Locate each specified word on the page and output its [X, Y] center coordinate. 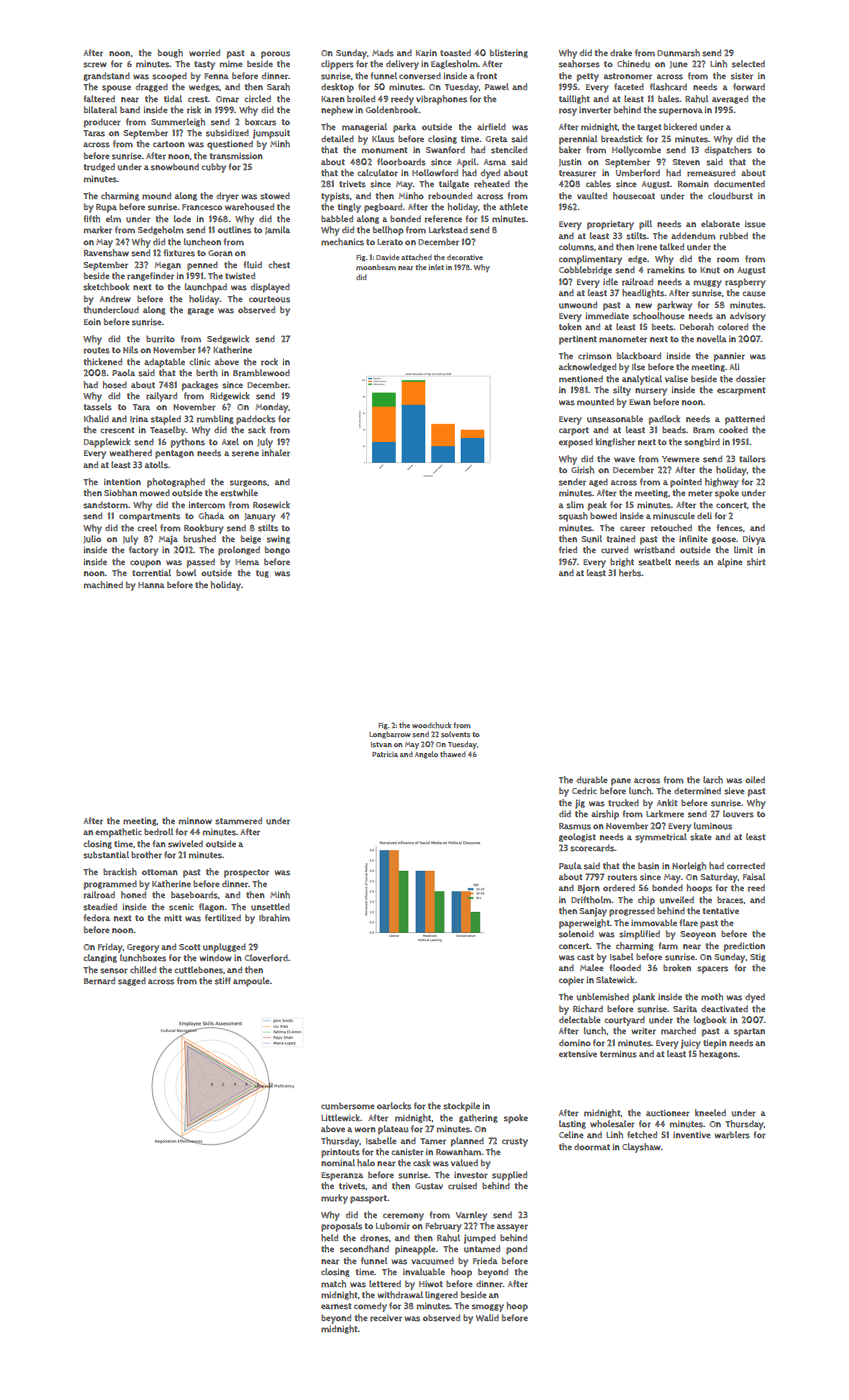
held [329, 1237]
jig [580, 804]
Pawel [497, 86]
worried [204, 53]
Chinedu [633, 64]
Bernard [99, 981]
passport [368, 1199]
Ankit [667, 802]
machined [103, 585]
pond [516, 1250]
